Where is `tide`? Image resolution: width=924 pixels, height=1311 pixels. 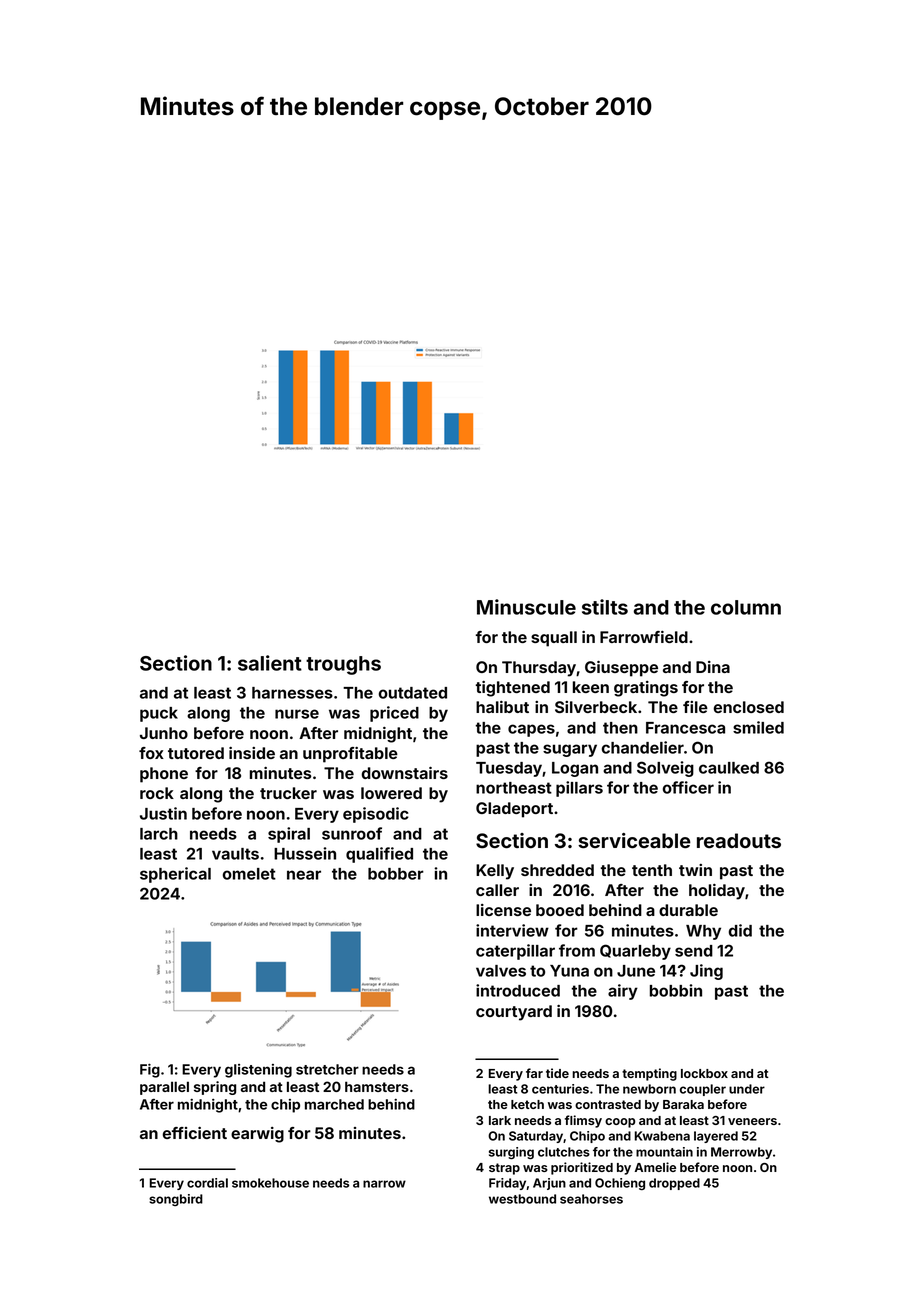
tide is located at coordinates (557, 1073).
